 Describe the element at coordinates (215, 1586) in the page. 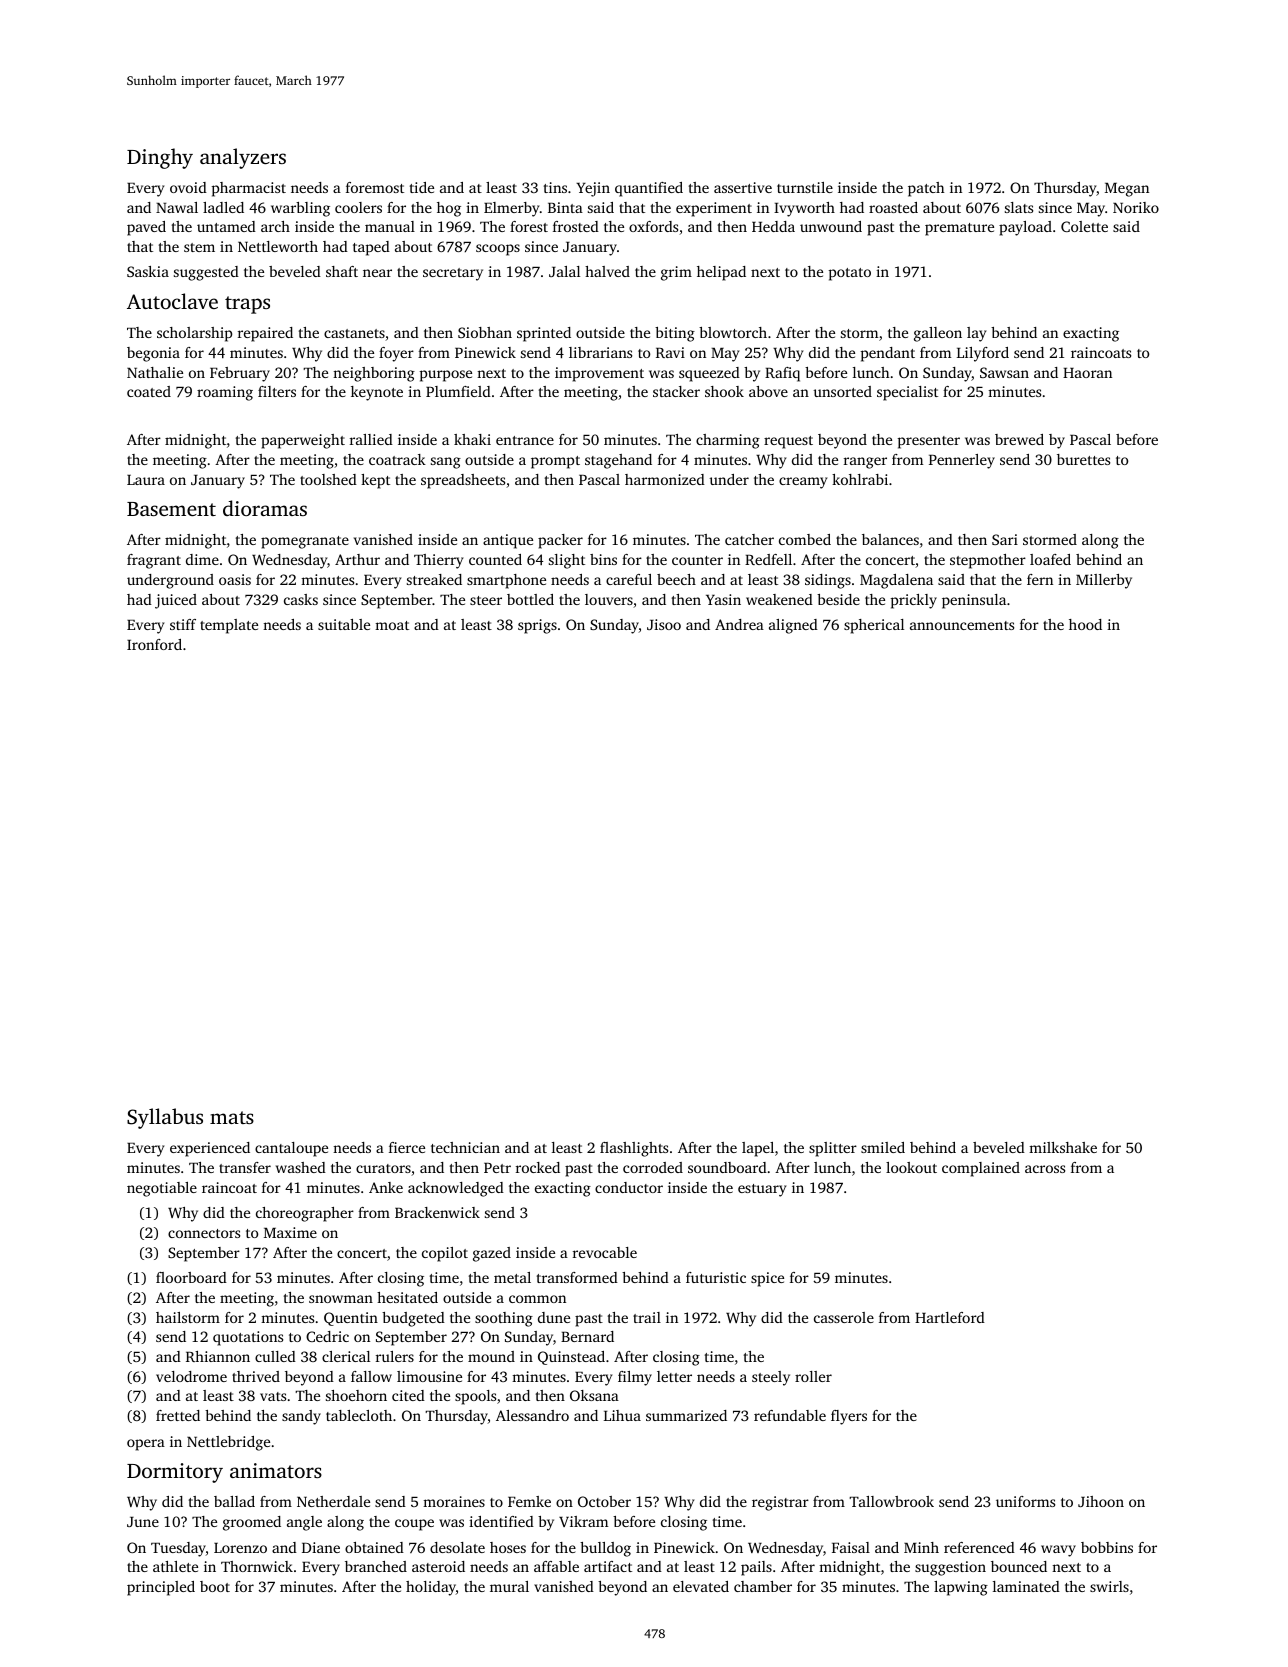

I see `boot` at that location.
